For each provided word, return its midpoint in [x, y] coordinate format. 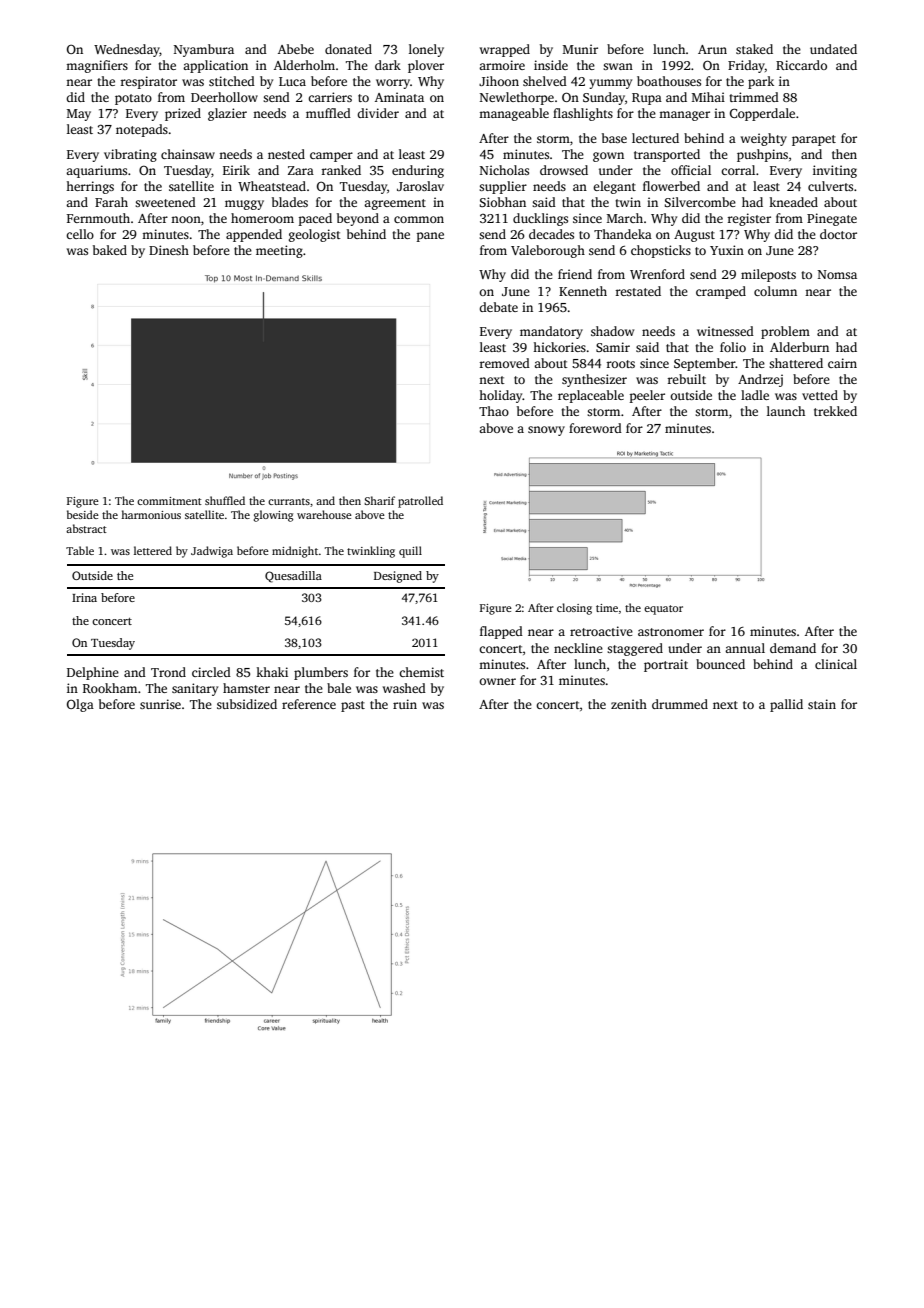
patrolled [420, 502]
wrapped [505, 50]
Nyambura [204, 50]
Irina [84, 597]
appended [254, 235]
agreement [395, 204]
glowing [273, 516]
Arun [712, 49]
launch [786, 411]
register [749, 219]
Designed [398, 577]
